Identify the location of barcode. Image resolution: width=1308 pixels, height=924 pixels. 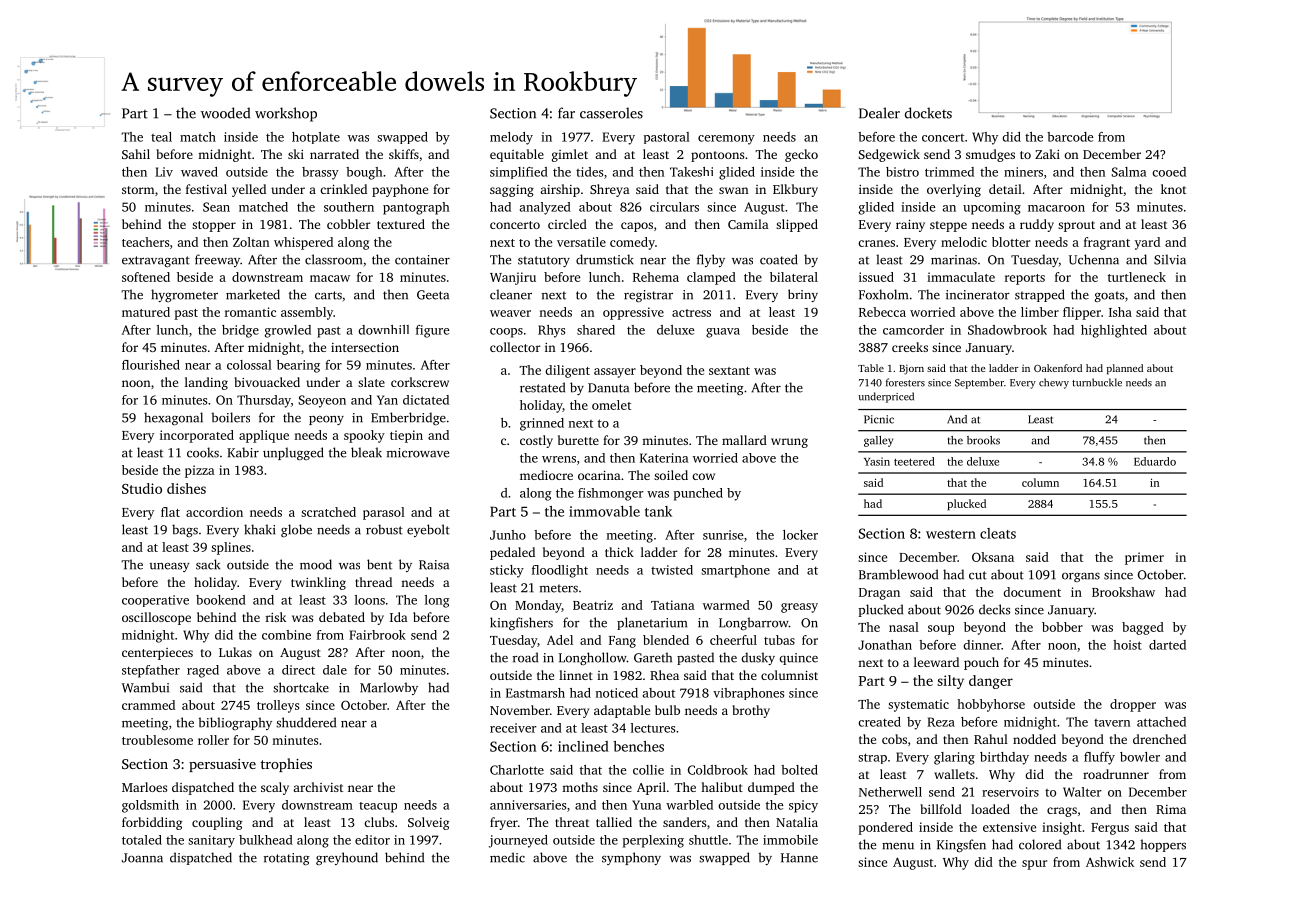
(1070, 137).
